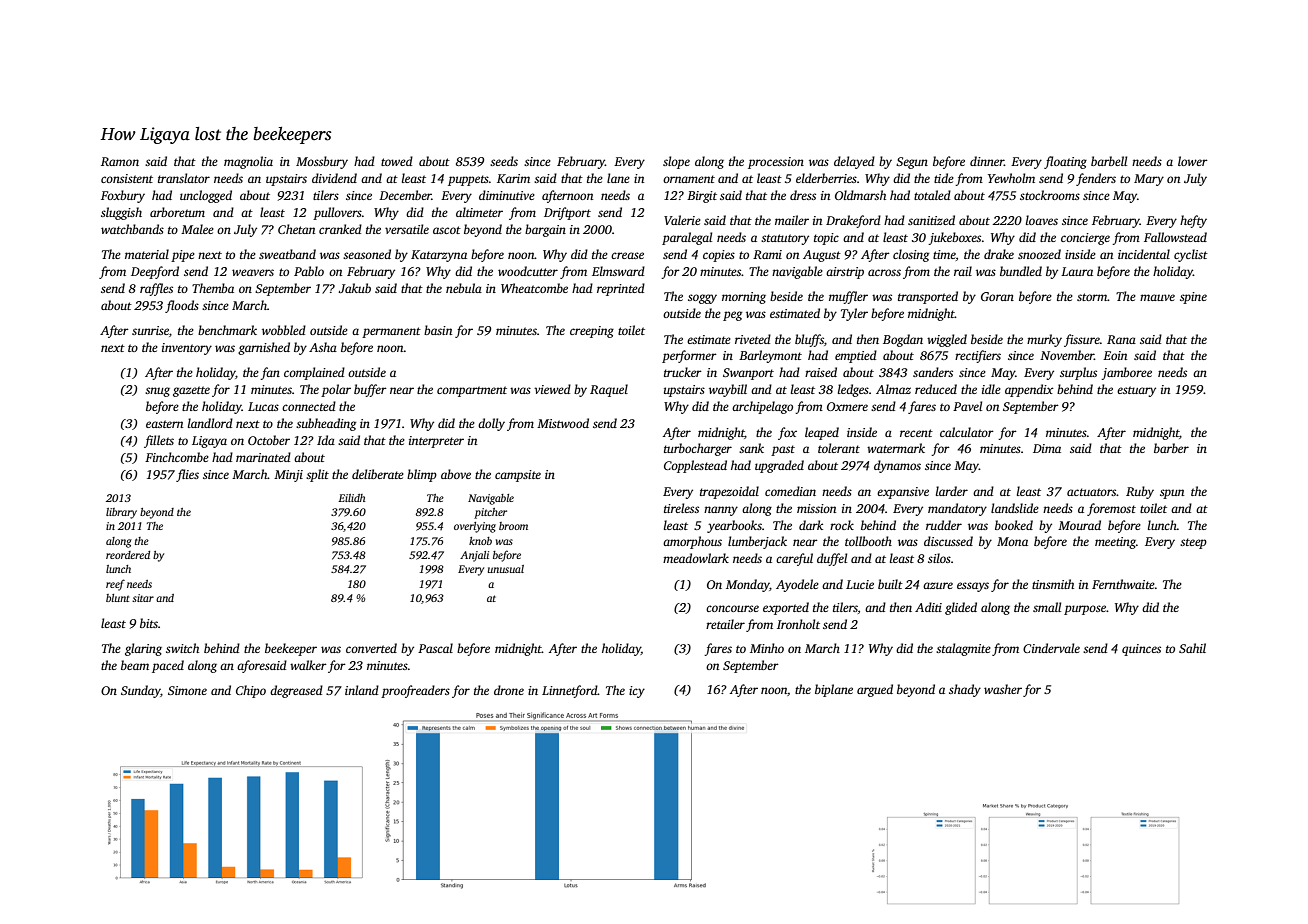 The image size is (1308, 924). Describe the element at coordinates (157, 392) in the image. I see `snug` at that location.
